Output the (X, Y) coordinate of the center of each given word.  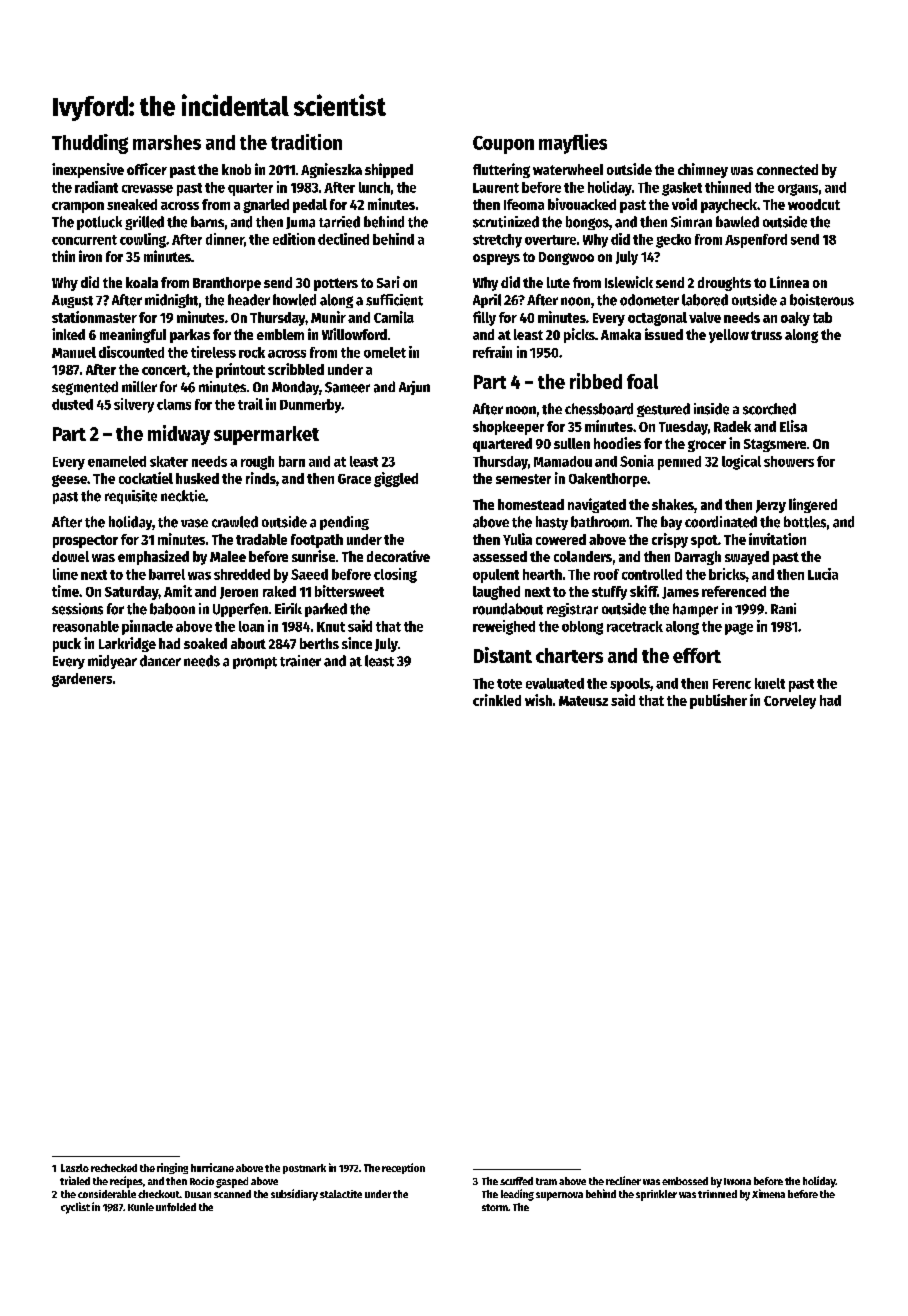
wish (538, 700)
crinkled (497, 700)
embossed (685, 1181)
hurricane (212, 1167)
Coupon (503, 145)
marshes (167, 142)
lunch (374, 187)
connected (787, 169)
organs (798, 190)
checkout (159, 1194)
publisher (718, 701)
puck (67, 645)
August (72, 301)
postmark (304, 1169)
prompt (255, 663)
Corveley (790, 702)
